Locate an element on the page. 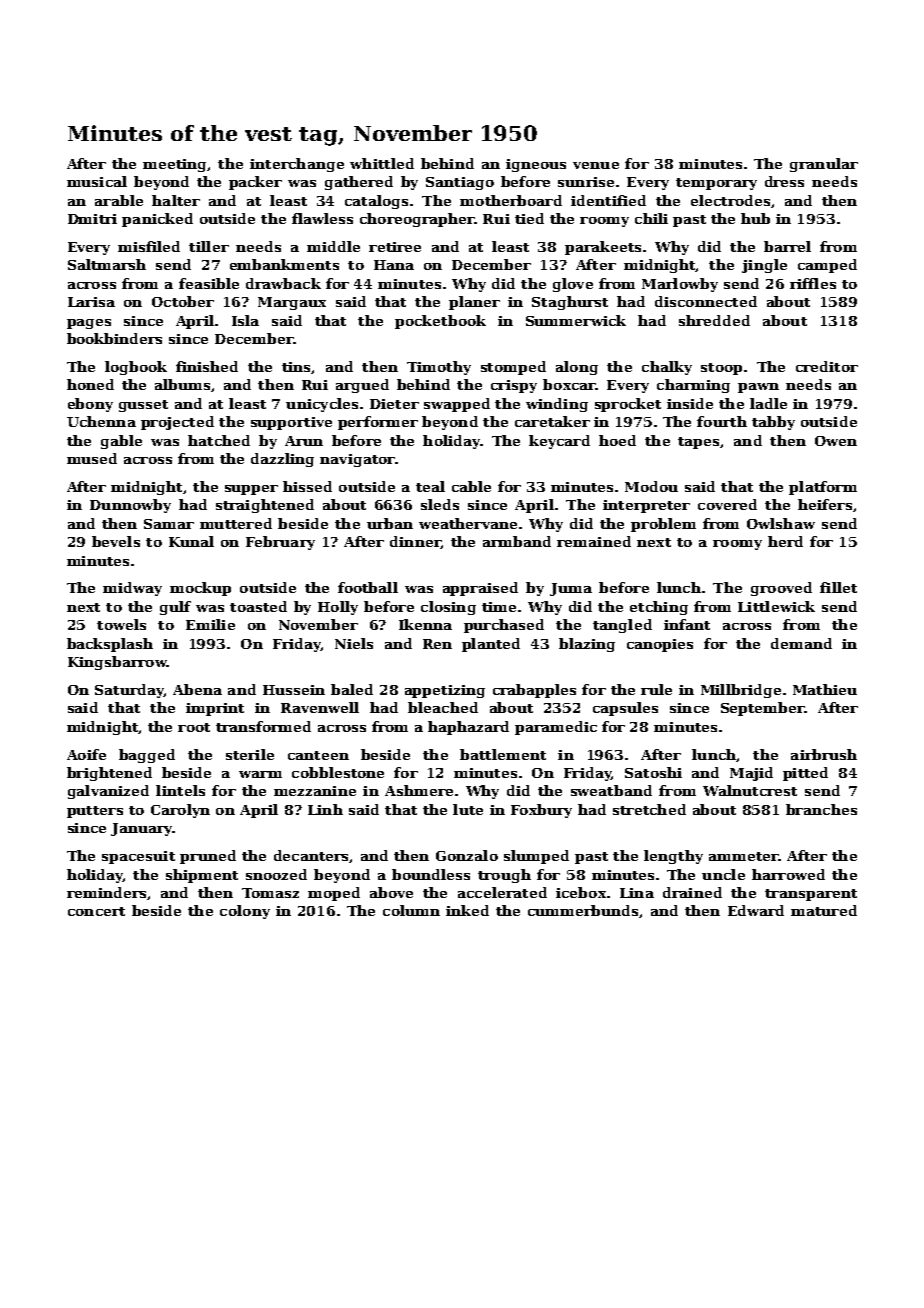 The image size is (924, 1308). etching is located at coordinates (659, 608).
